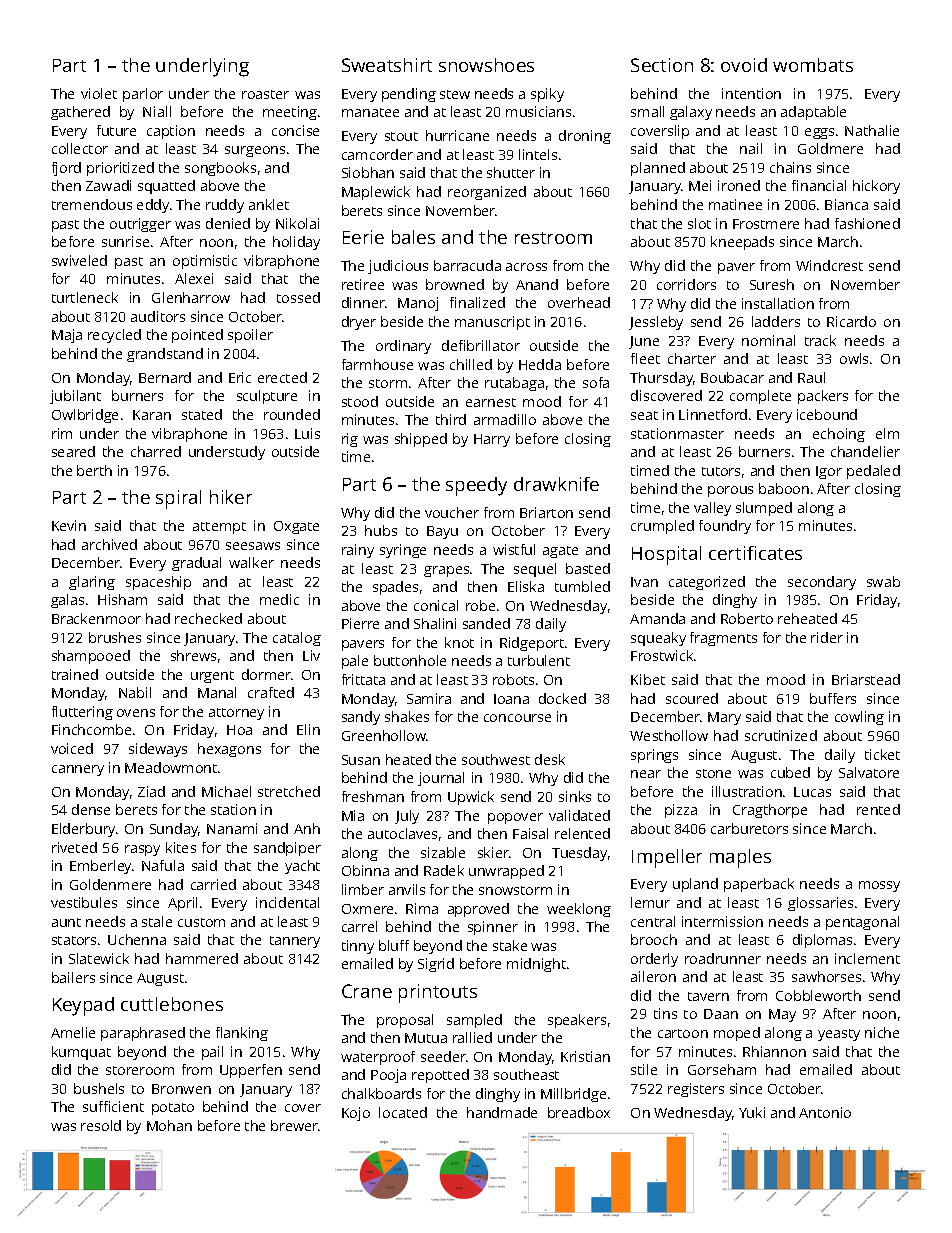 The width and height of the document is (952, 1233). What do you see at coordinates (229, 750) in the document?
I see `hexagons` at bounding box center [229, 750].
